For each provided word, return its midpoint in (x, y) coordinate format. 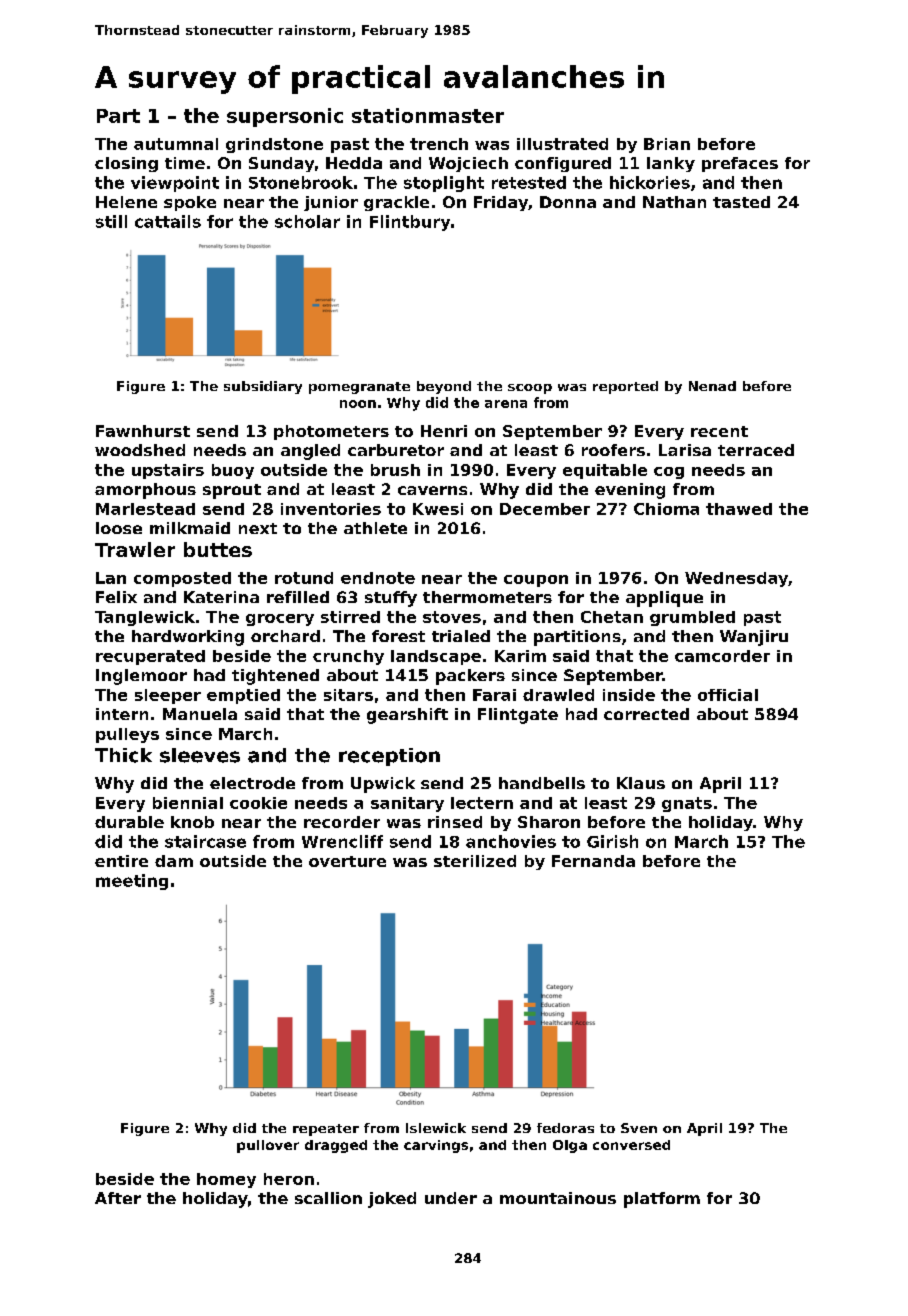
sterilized (475, 861)
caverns (432, 490)
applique (664, 599)
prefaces (740, 164)
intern (122, 714)
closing (126, 164)
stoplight (444, 184)
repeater (326, 1130)
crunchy (348, 657)
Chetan (612, 617)
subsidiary (263, 387)
